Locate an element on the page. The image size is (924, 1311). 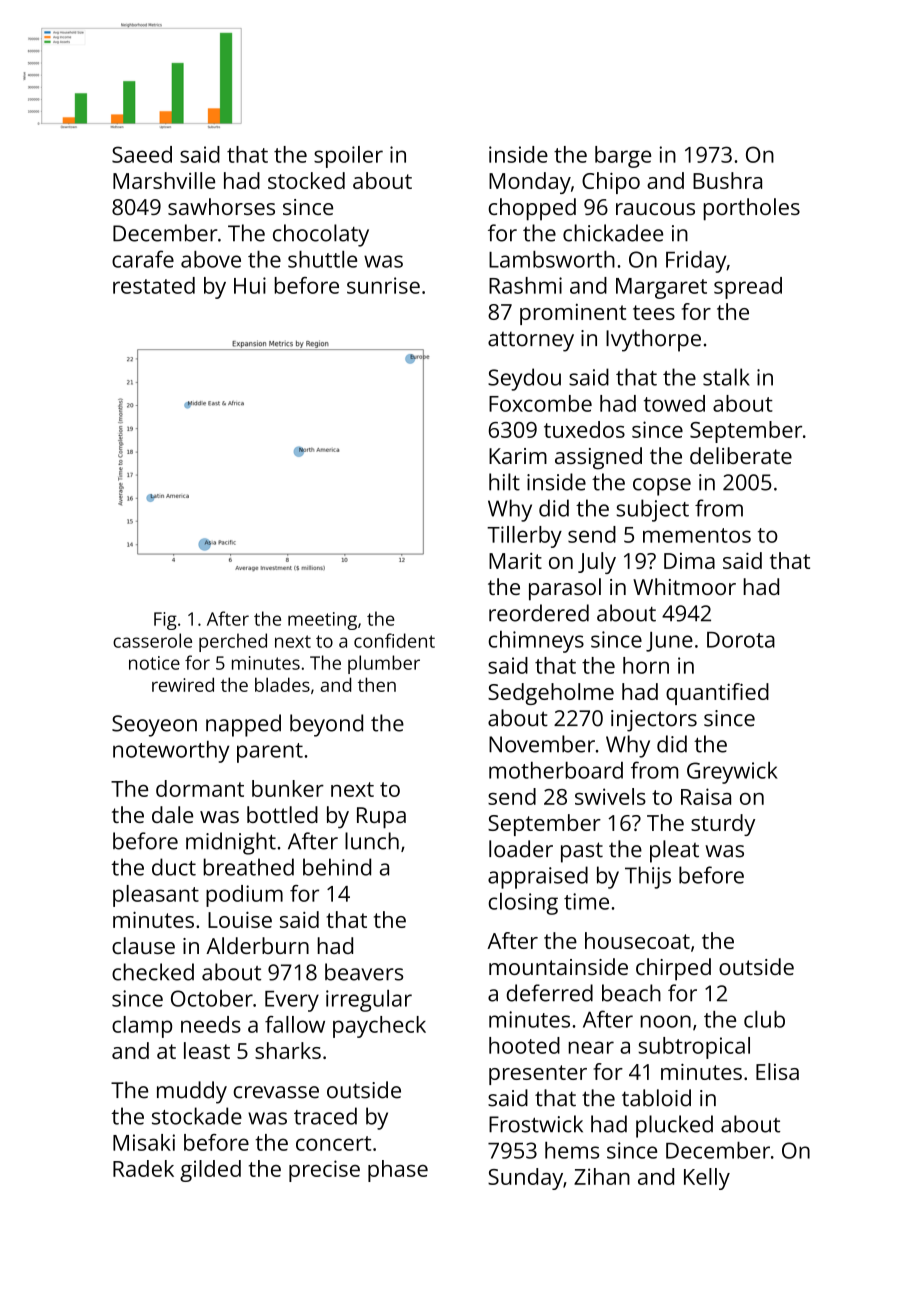
Greywick is located at coordinates (732, 773).
